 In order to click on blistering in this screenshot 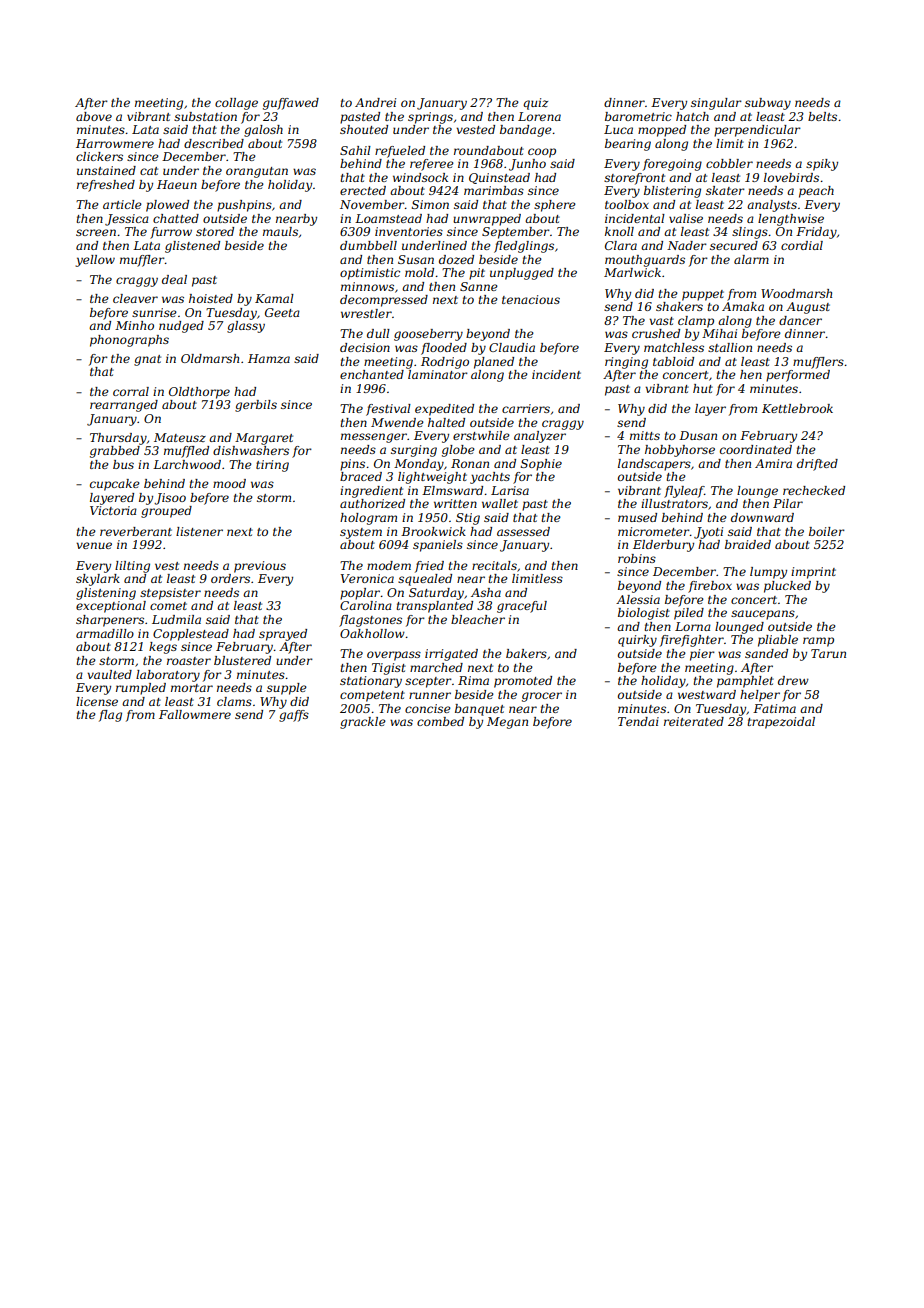, I will do `click(672, 192)`.
